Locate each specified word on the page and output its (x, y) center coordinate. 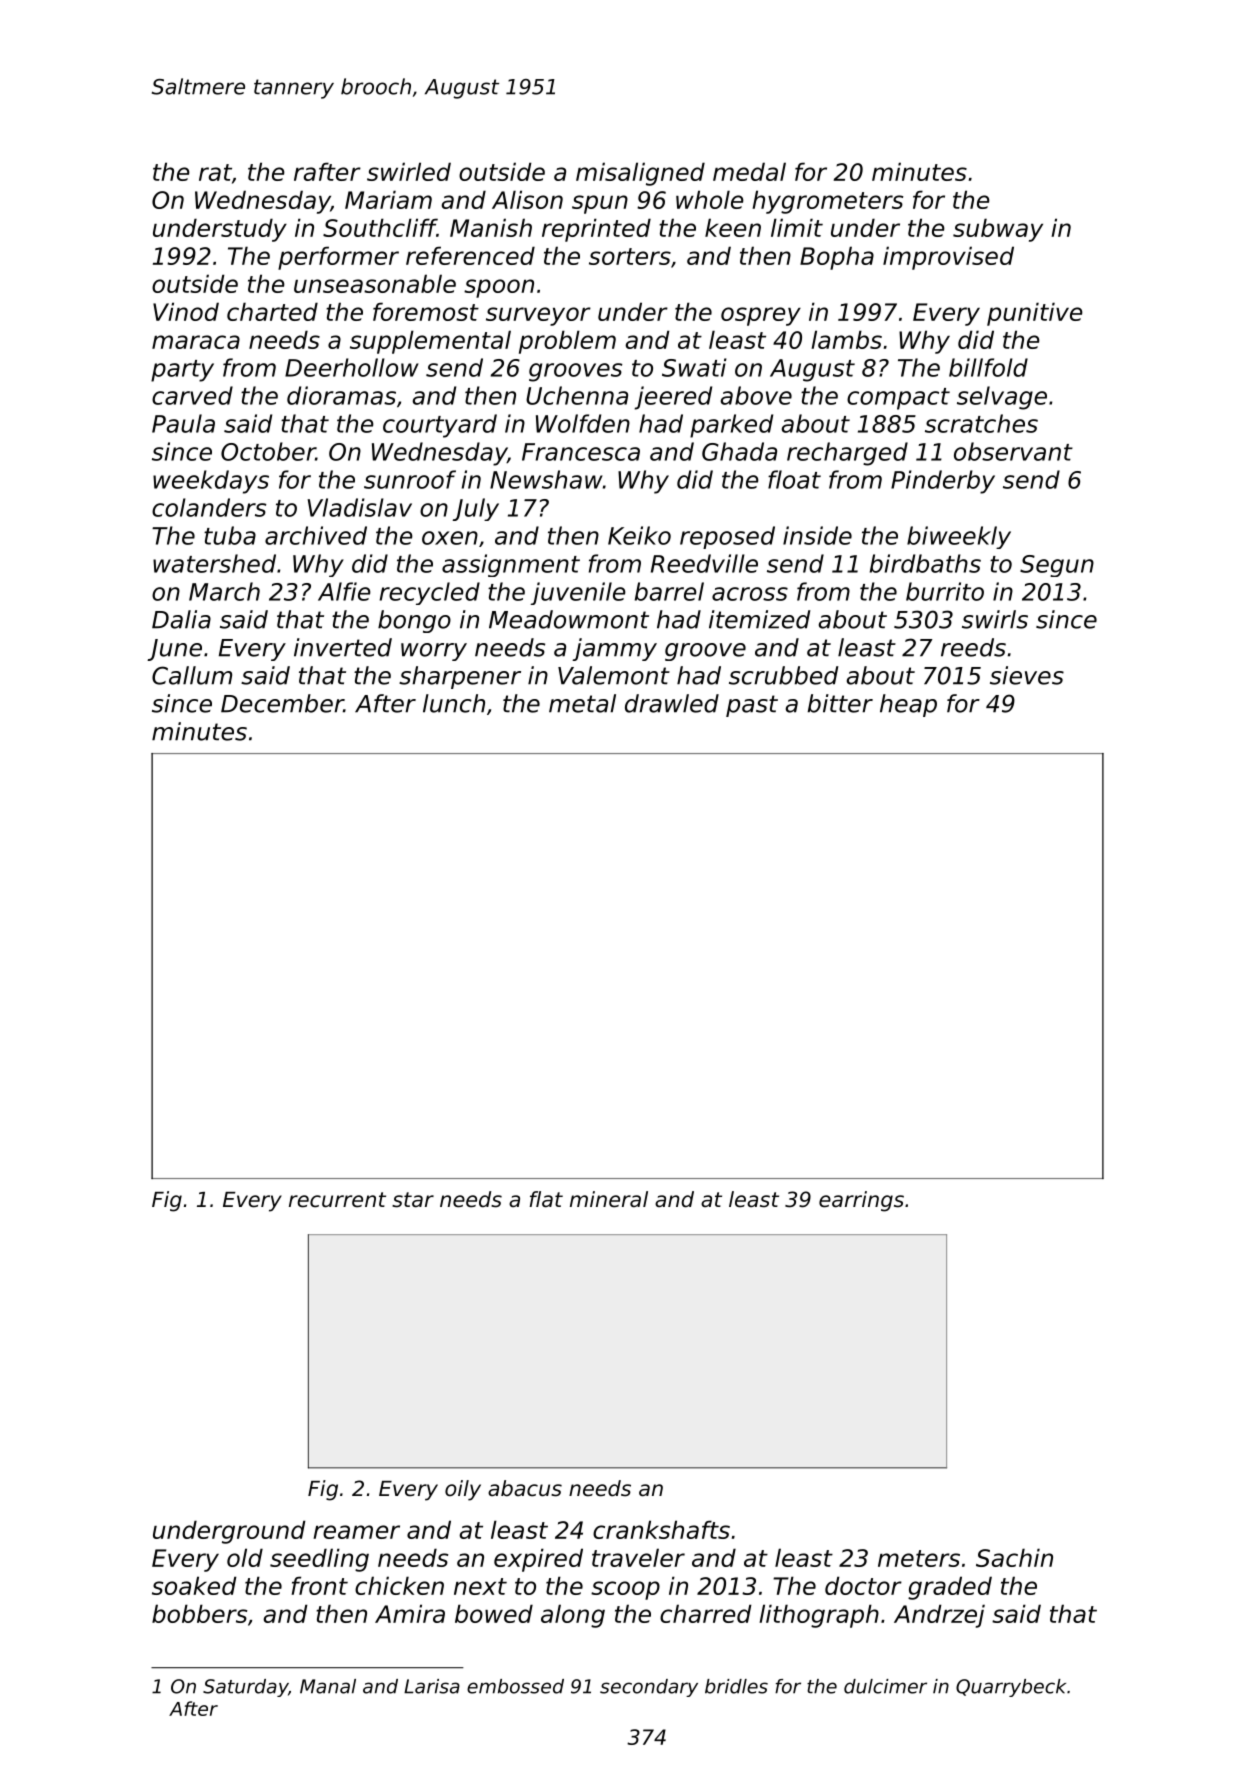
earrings (861, 1201)
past (752, 706)
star (413, 1200)
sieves (1027, 675)
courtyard (440, 426)
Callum (192, 675)
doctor (863, 1585)
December (282, 703)
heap (908, 705)
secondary (649, 1688)
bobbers (199, 1613)
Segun (1057, 566)
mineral (609, 1199)
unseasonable (375, 283)
